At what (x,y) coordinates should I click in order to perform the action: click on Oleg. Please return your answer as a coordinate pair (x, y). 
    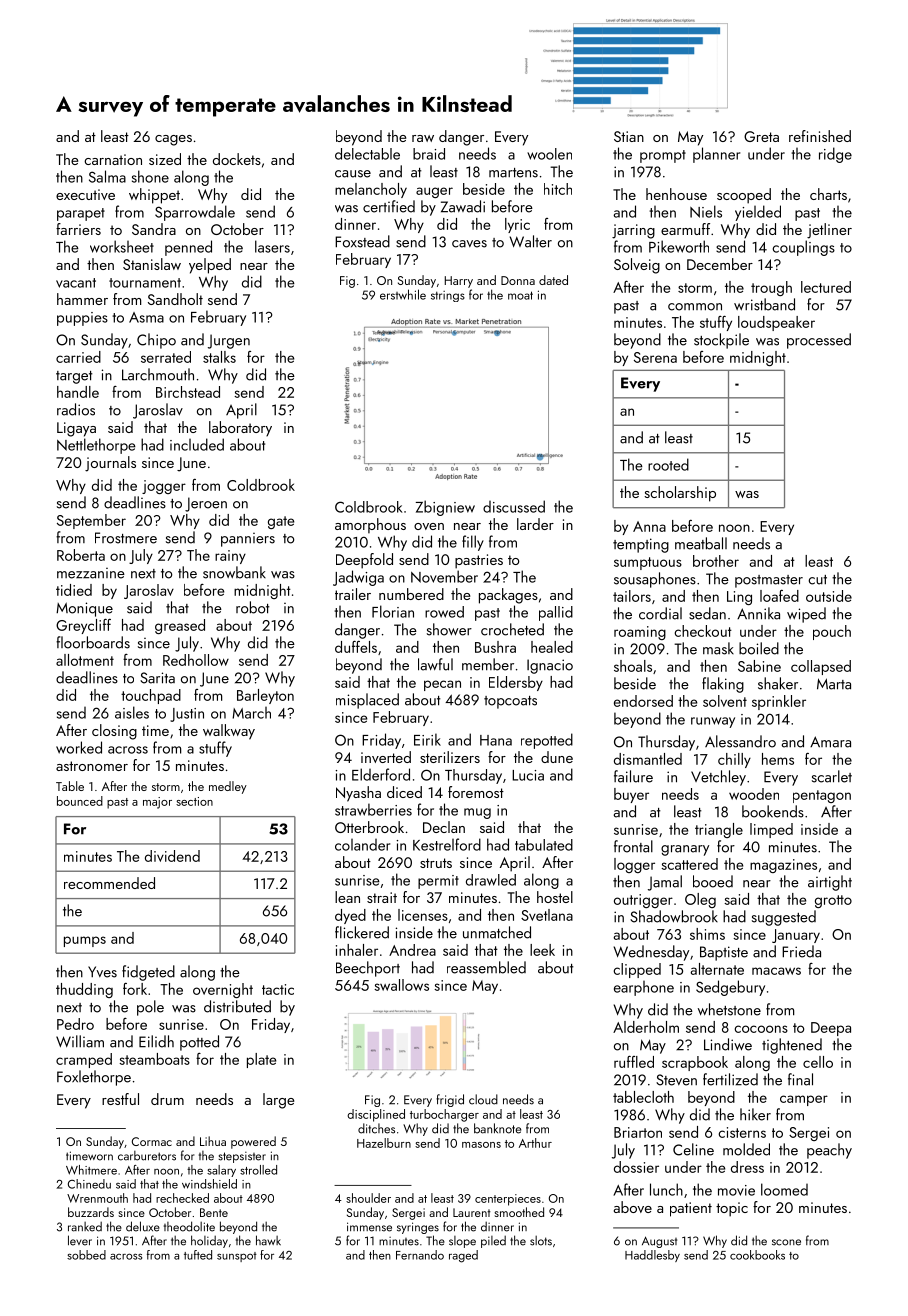
    Looking at the image, I should click on (700, 900).
